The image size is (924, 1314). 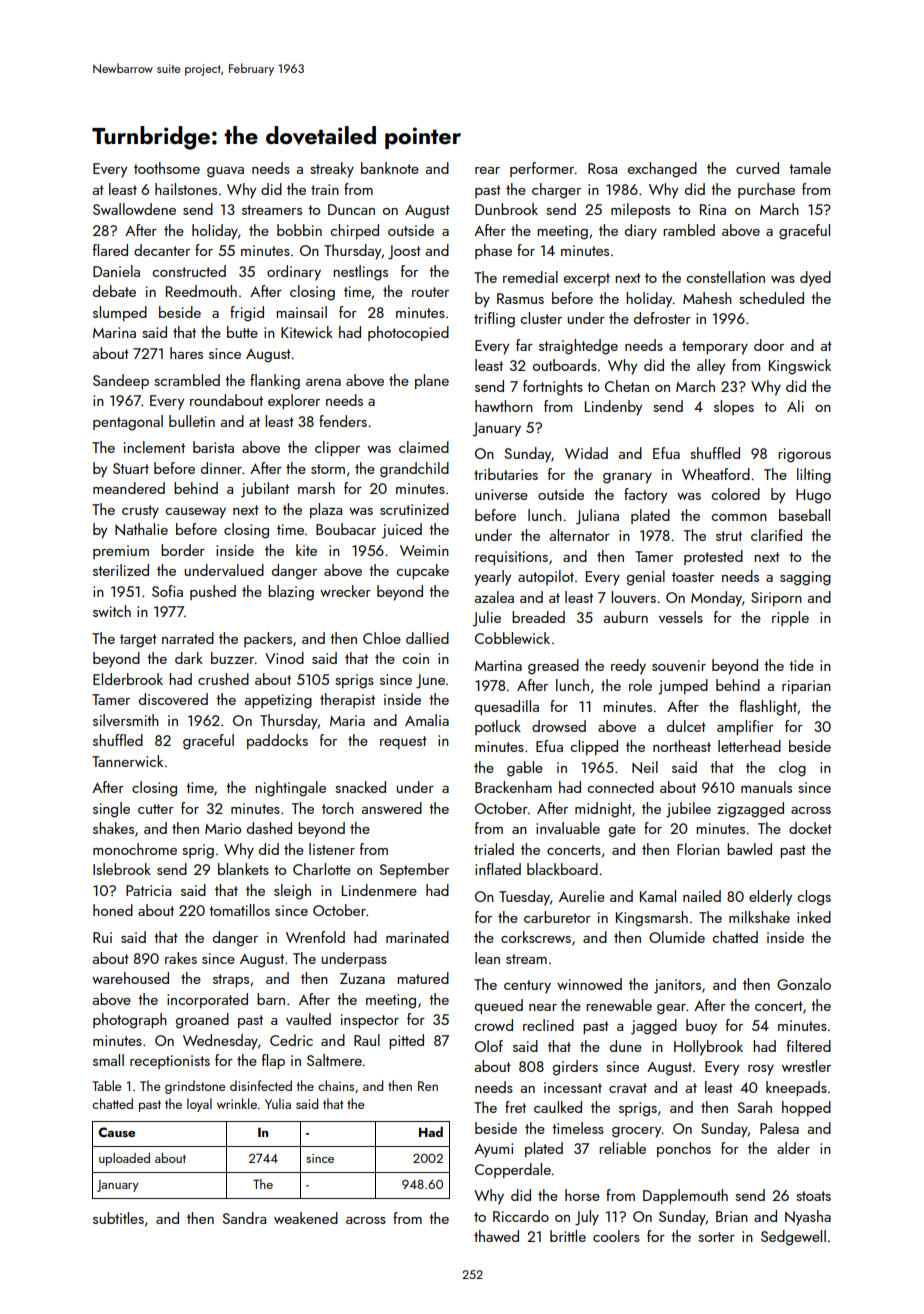 What do you see at coordinates (768, 708) in the screenshot?
I see `flashlight` at bounding box center [768, 708].
